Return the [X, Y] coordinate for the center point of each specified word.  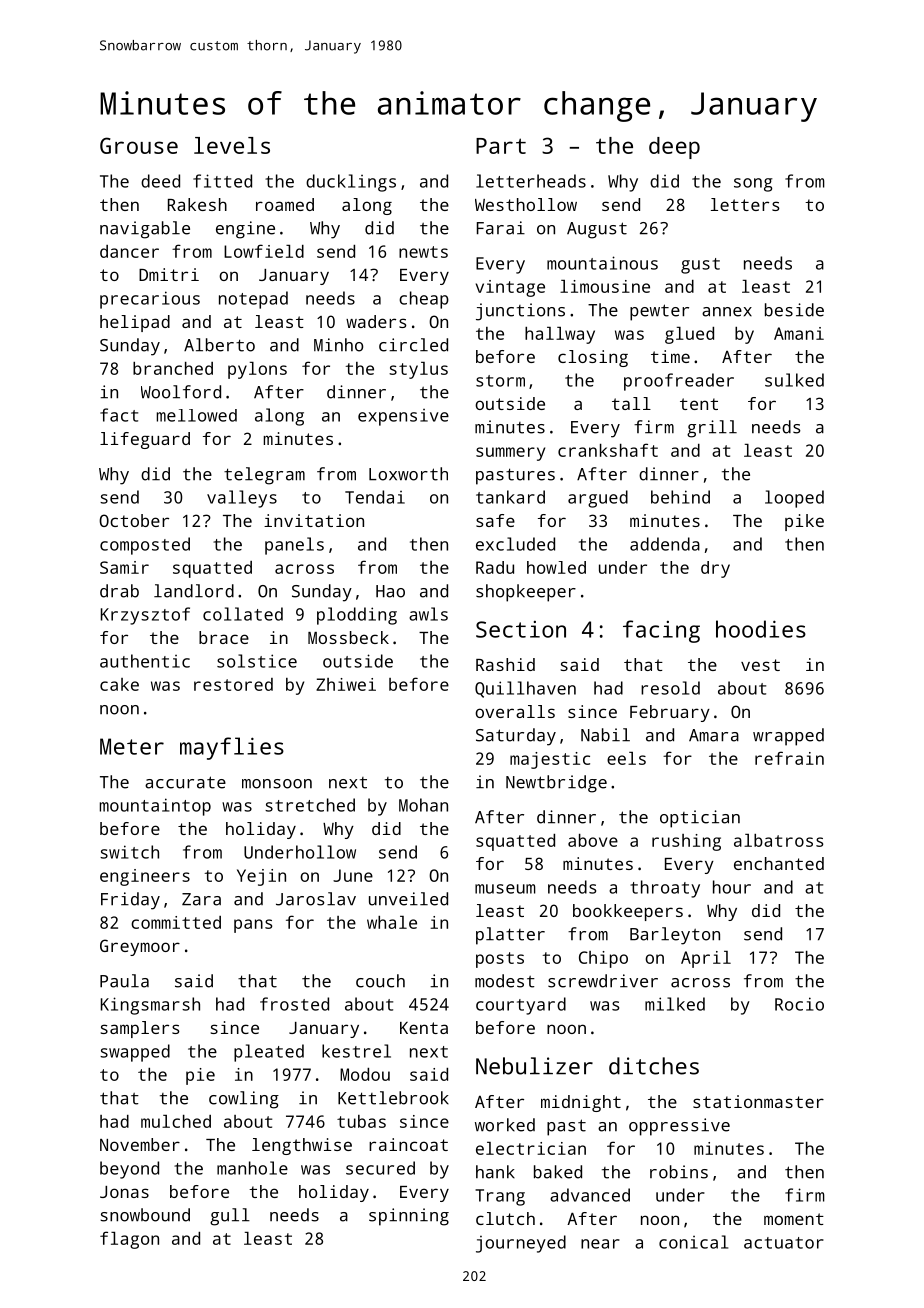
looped [794, 499]
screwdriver [603, 981]
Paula [124, 981]
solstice [257, 661]
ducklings [351, 183]
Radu [495, 567]
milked [675, 1004]
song [753, 185]
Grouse [139, 145]
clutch [505, 1218]
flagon [129, 1240]
